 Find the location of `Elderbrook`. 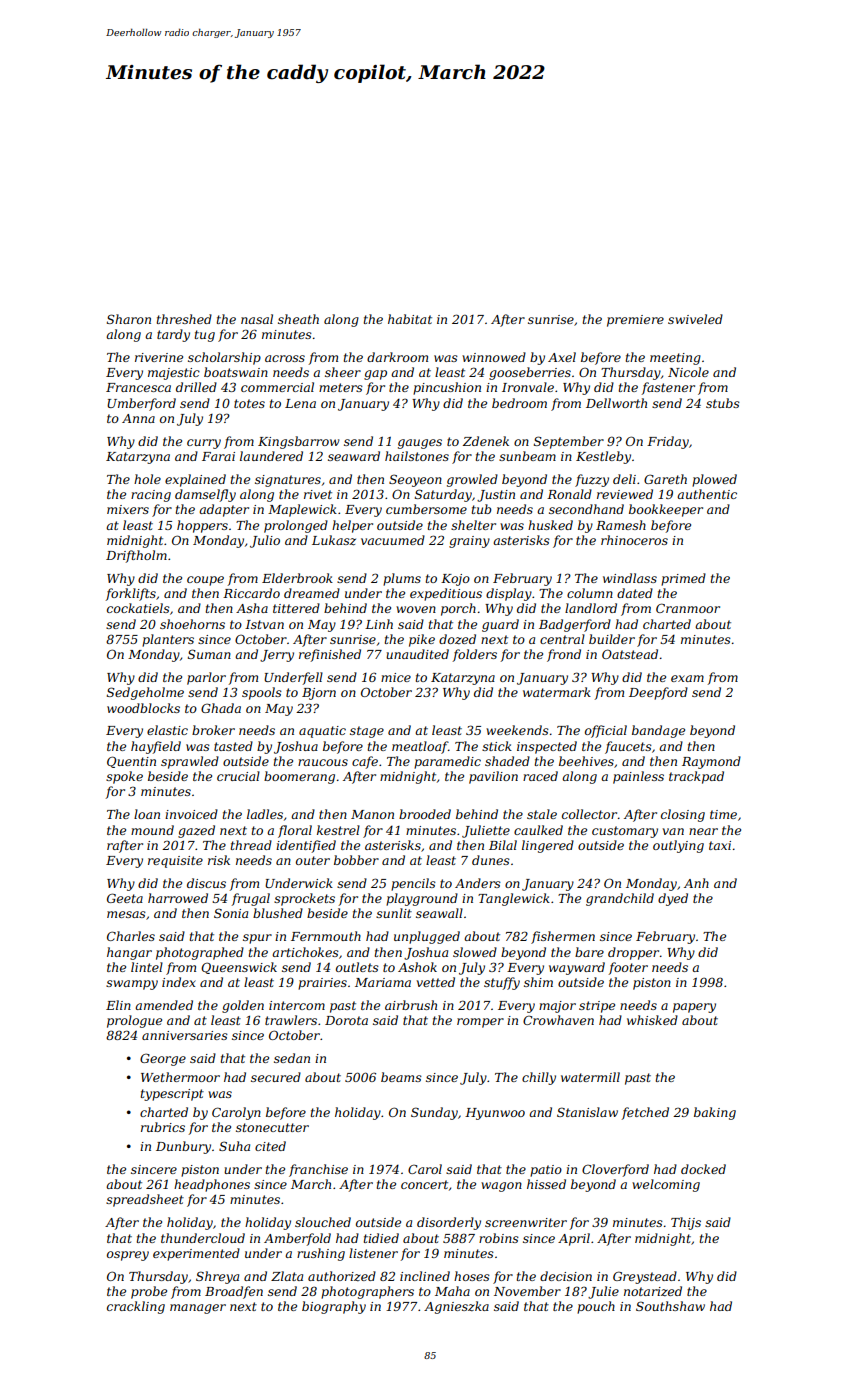

Elderbrook is located at coordinates (297, 578).
